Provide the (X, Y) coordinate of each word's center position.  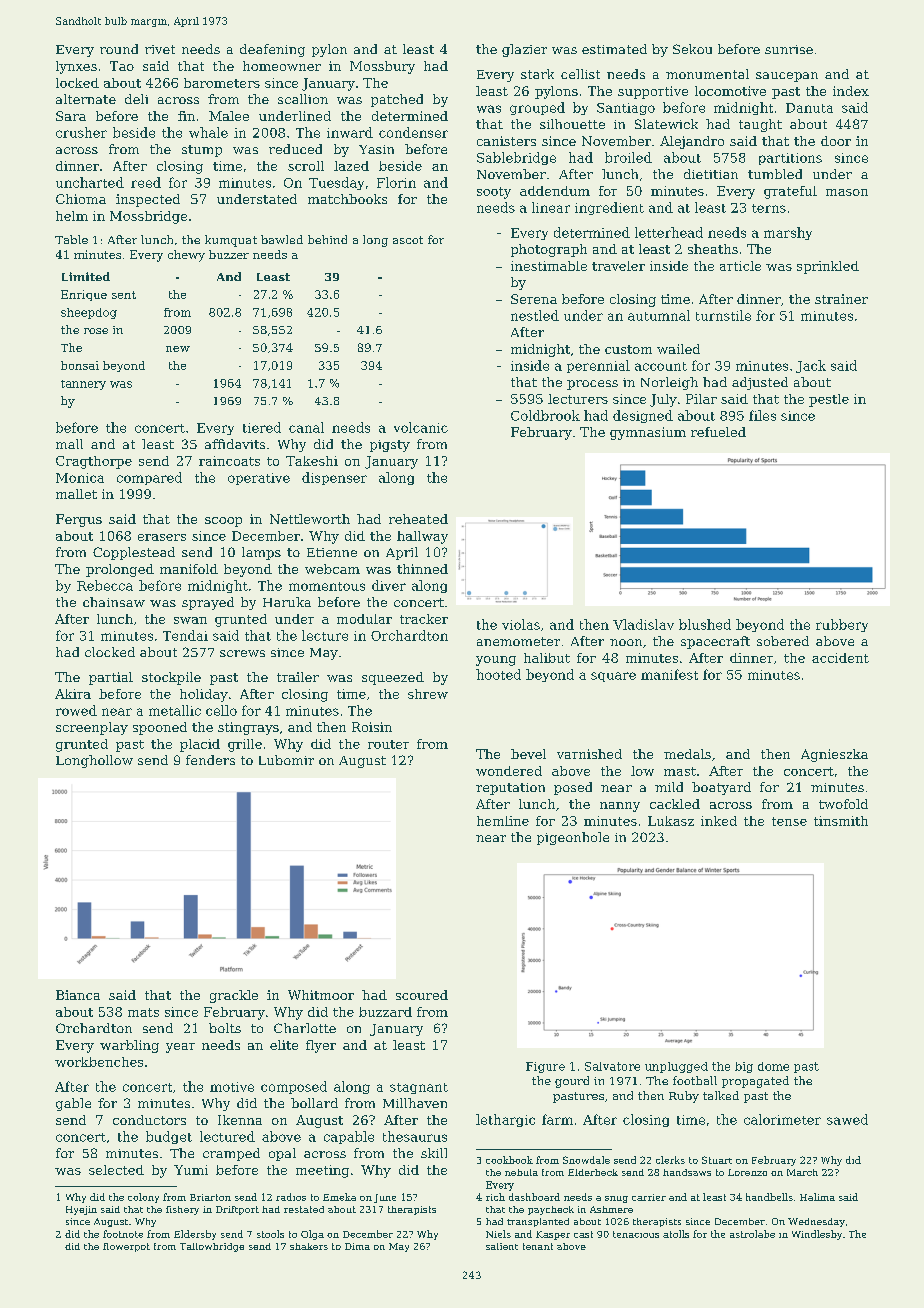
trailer (298, 677)
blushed (705, 624)
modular (364, 619)
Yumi (191, 1170)
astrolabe (752, 1234)
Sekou (692, 49)
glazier (524, 50)
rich (495, 1197)
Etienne (332, 552)
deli (136, 99)
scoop (223, 522)
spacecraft (715, 642)
